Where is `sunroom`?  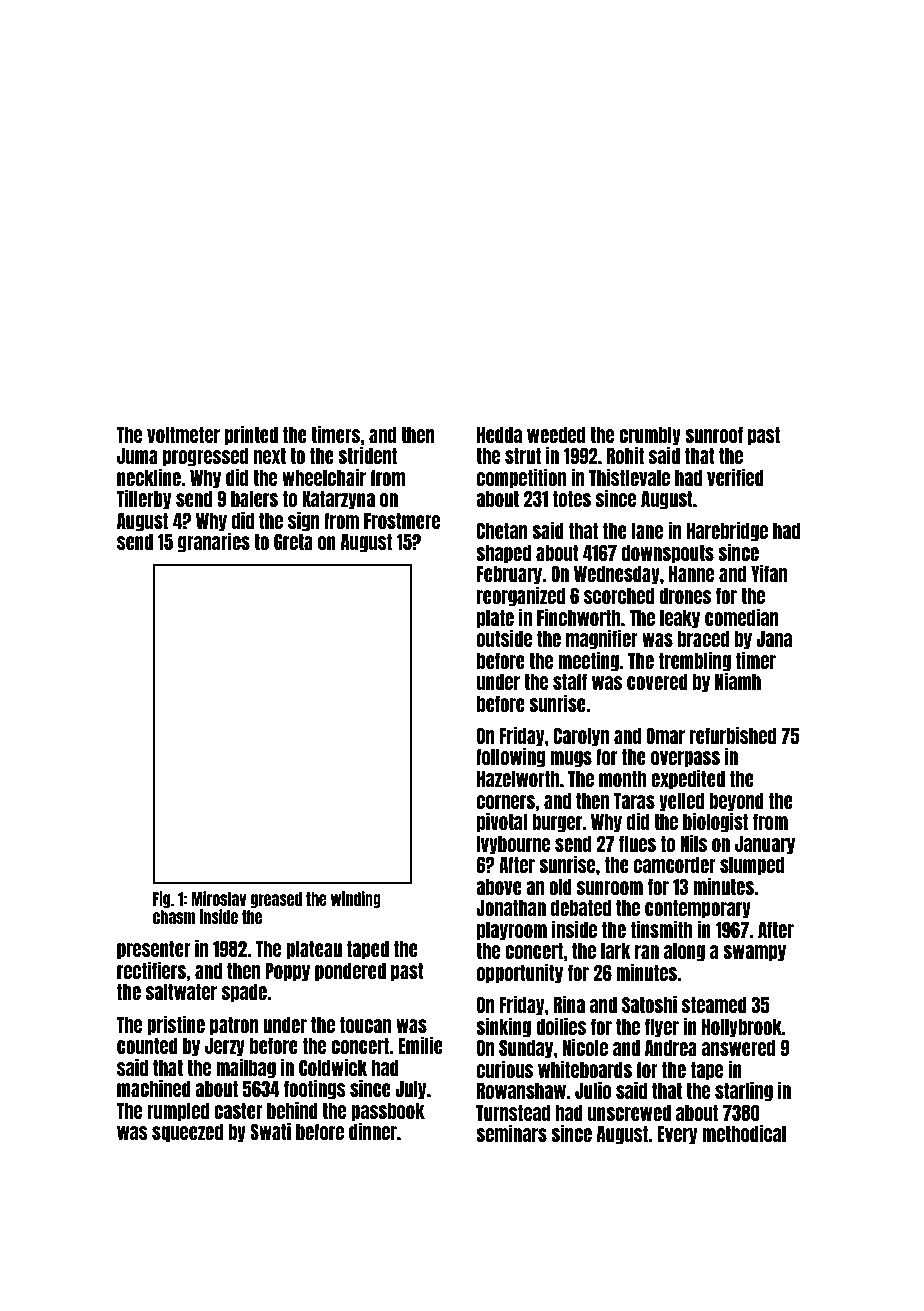 sunroom is located at coordinates (610, 888).
